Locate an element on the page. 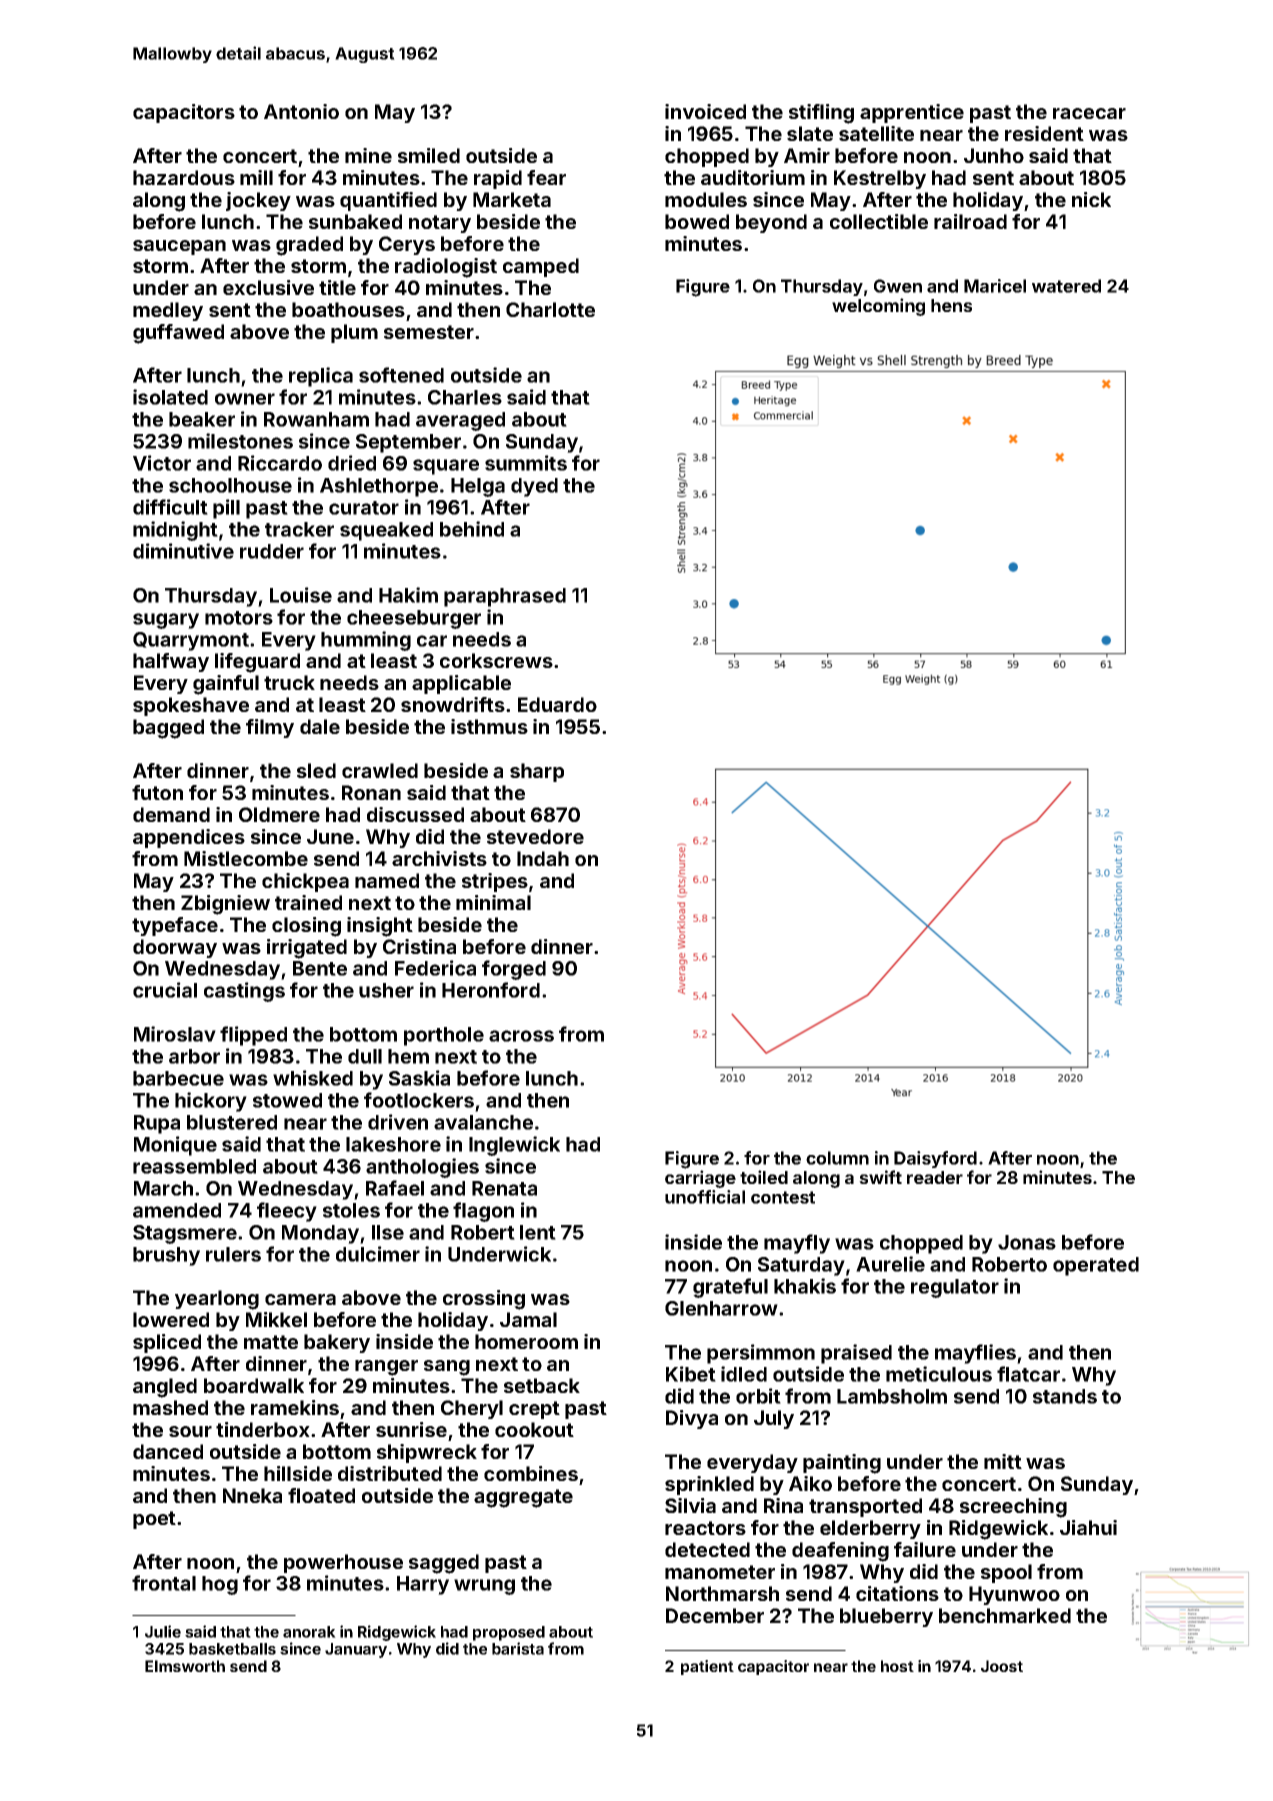  invoiced is located at coordinates (705, 111).
